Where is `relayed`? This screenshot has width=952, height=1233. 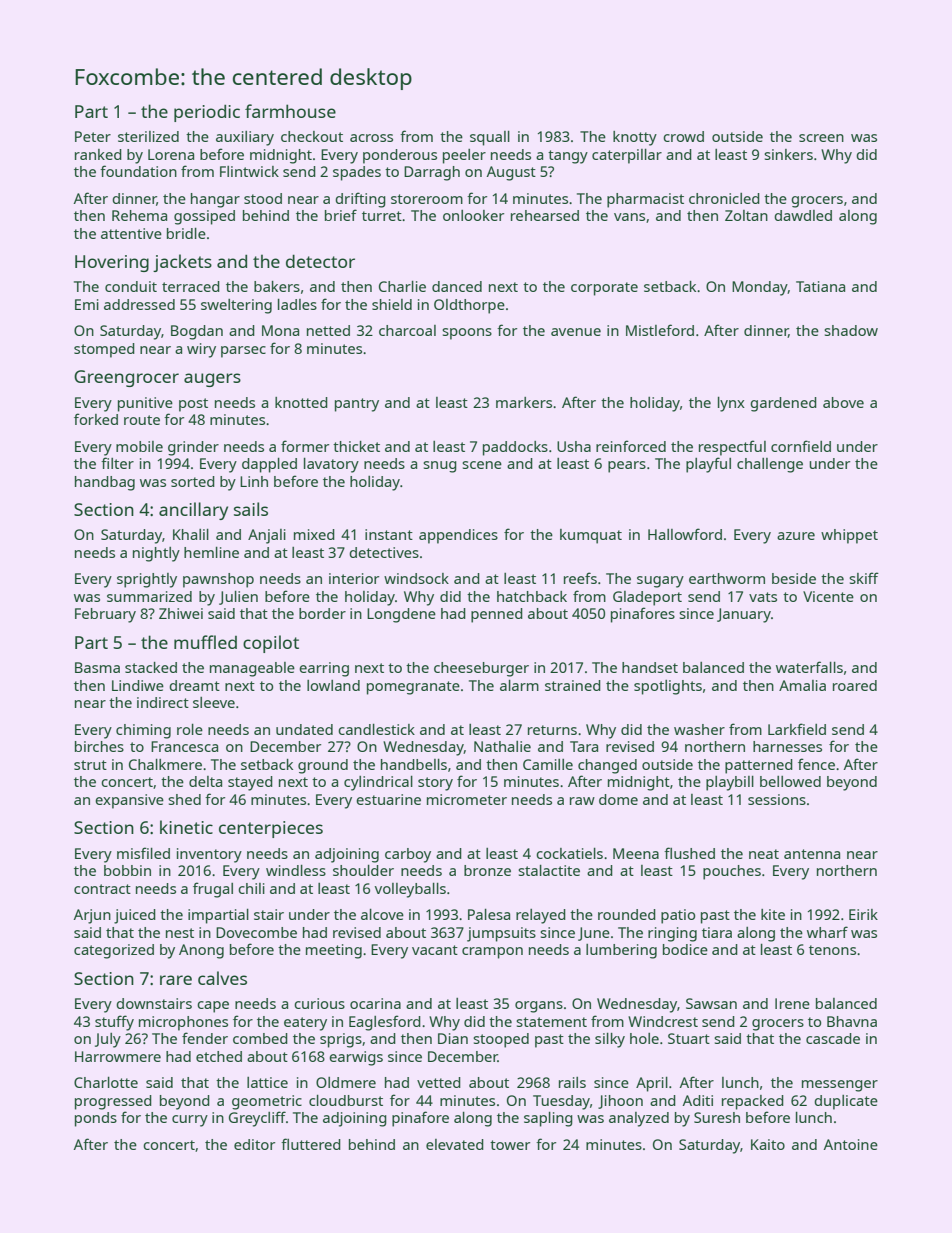 relayed is located at coordinates (541, 916).
